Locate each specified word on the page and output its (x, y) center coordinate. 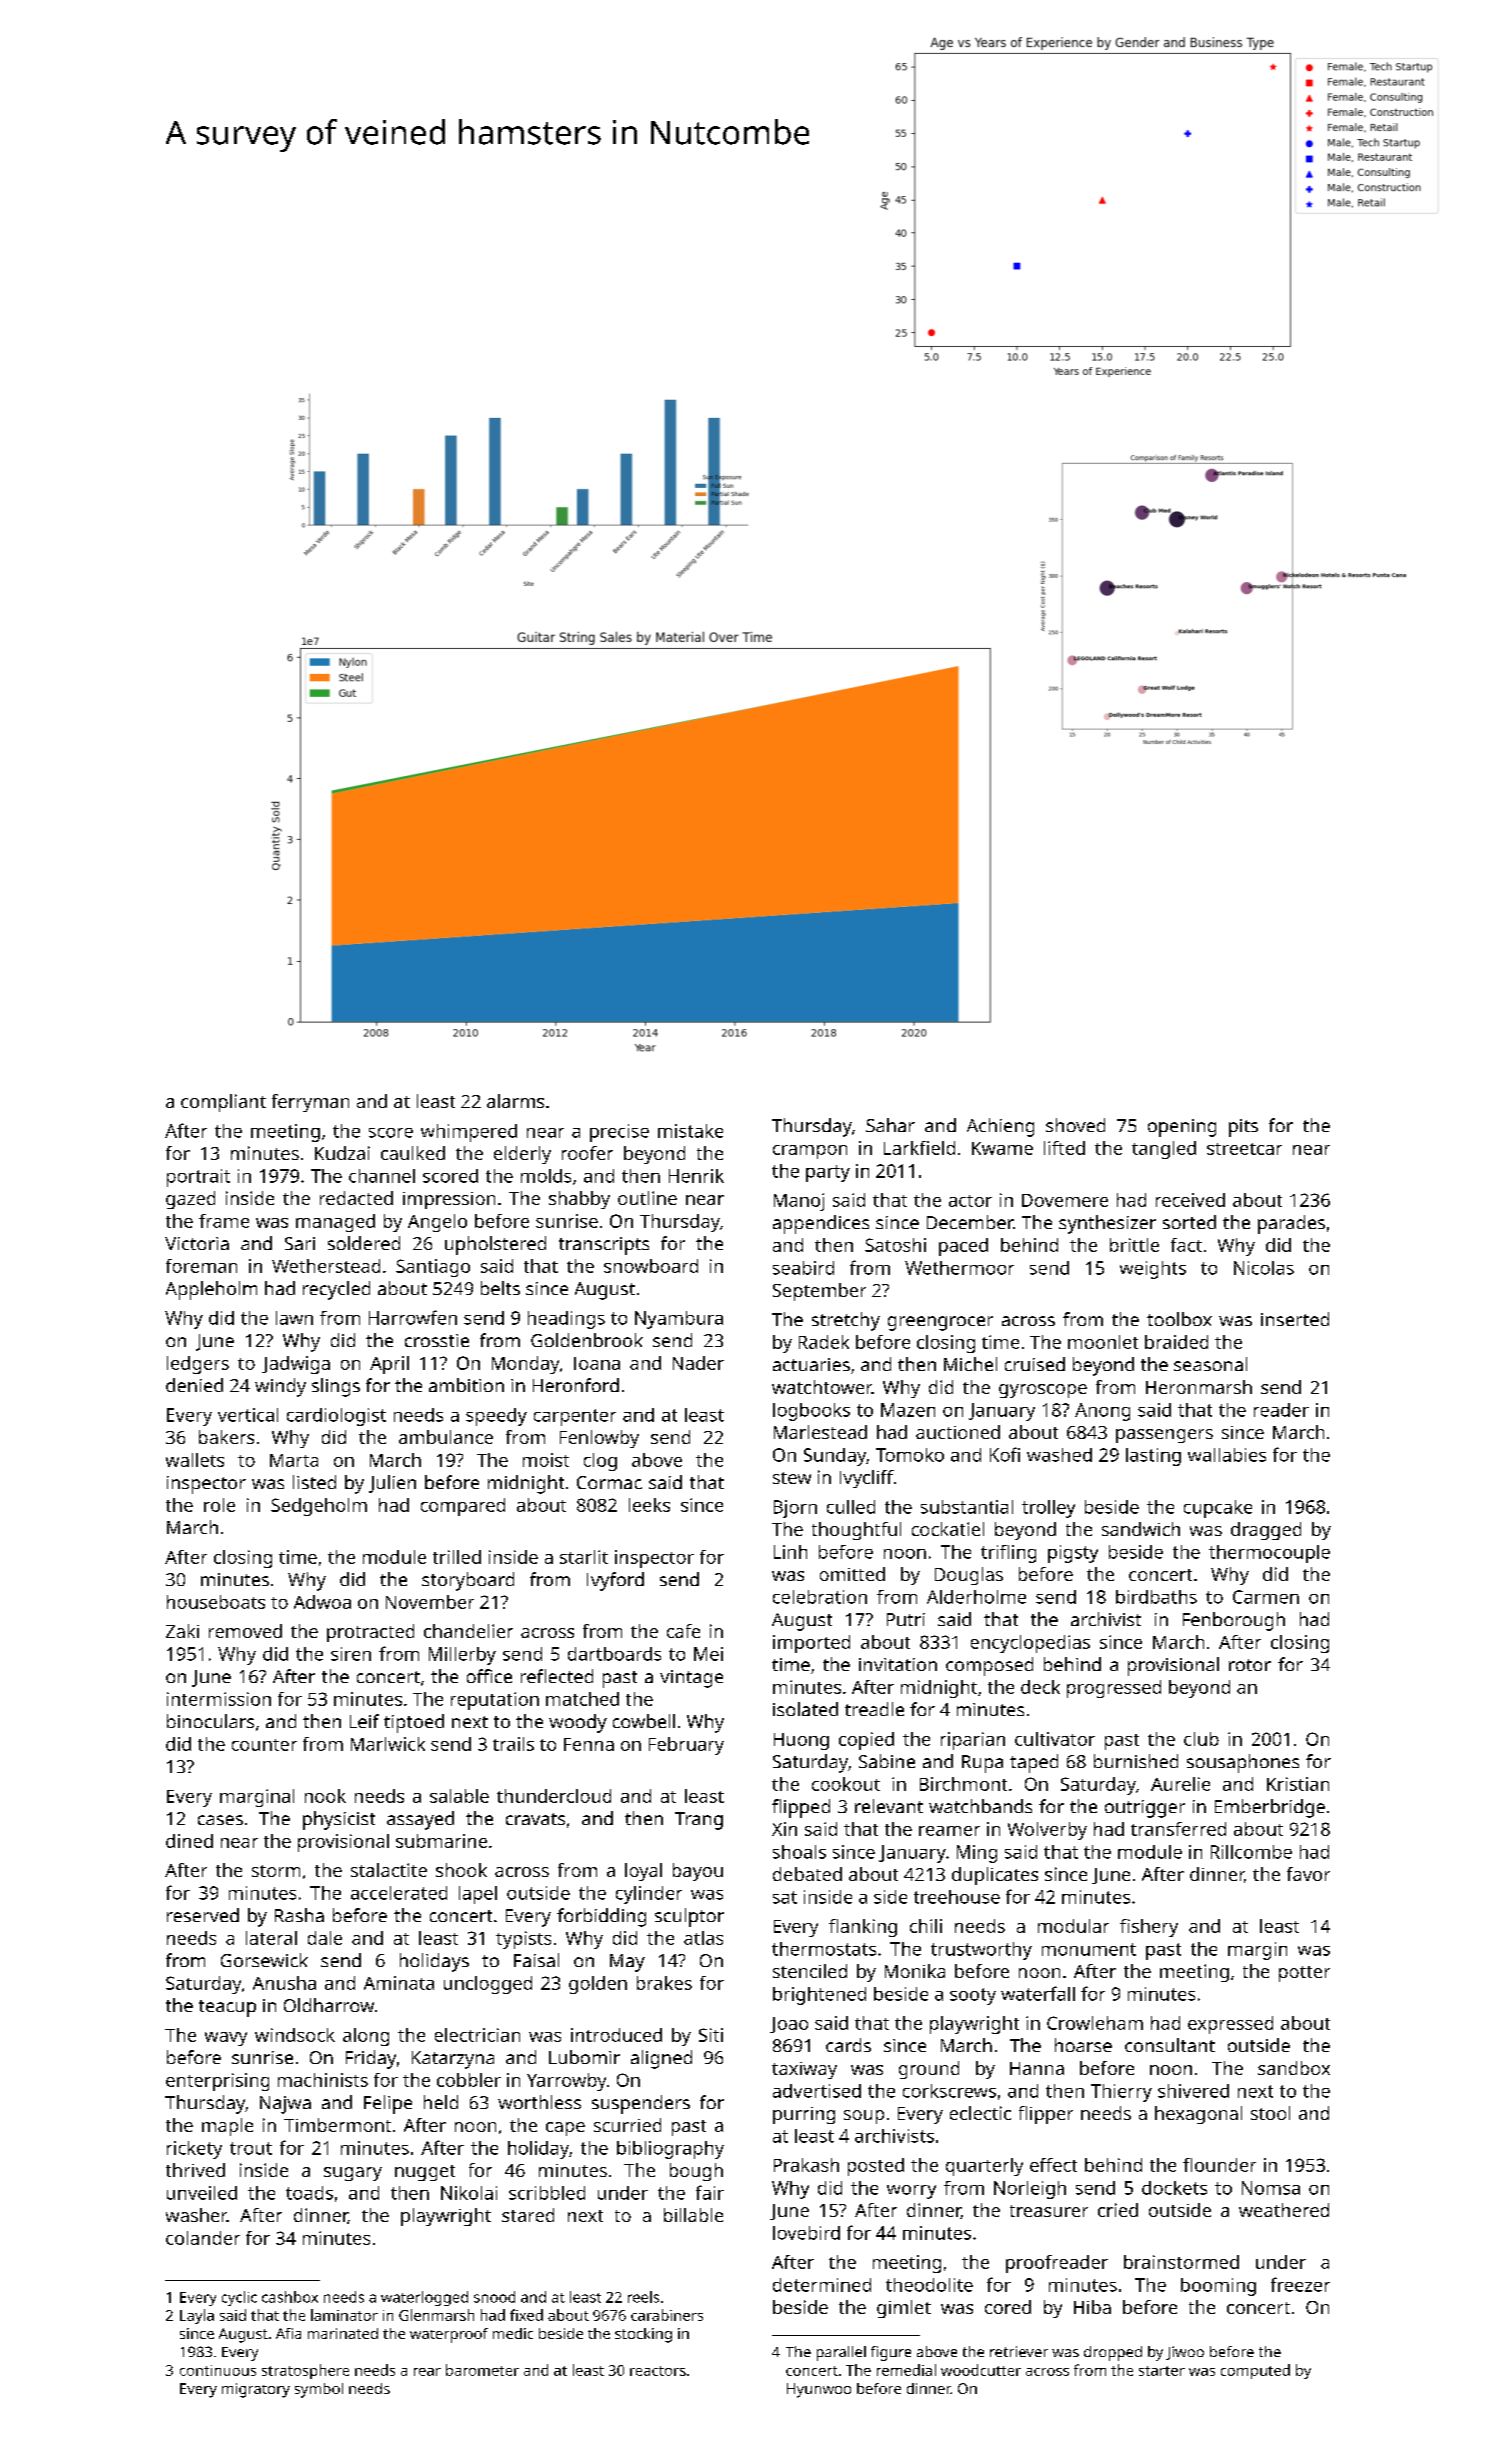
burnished (1136, 1761)
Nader (698, 1363)
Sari (300, 1243)
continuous (218, 2370)
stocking (643, 2335)
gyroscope (1043, 1391)
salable (459, 1796)
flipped (801, 1808)
